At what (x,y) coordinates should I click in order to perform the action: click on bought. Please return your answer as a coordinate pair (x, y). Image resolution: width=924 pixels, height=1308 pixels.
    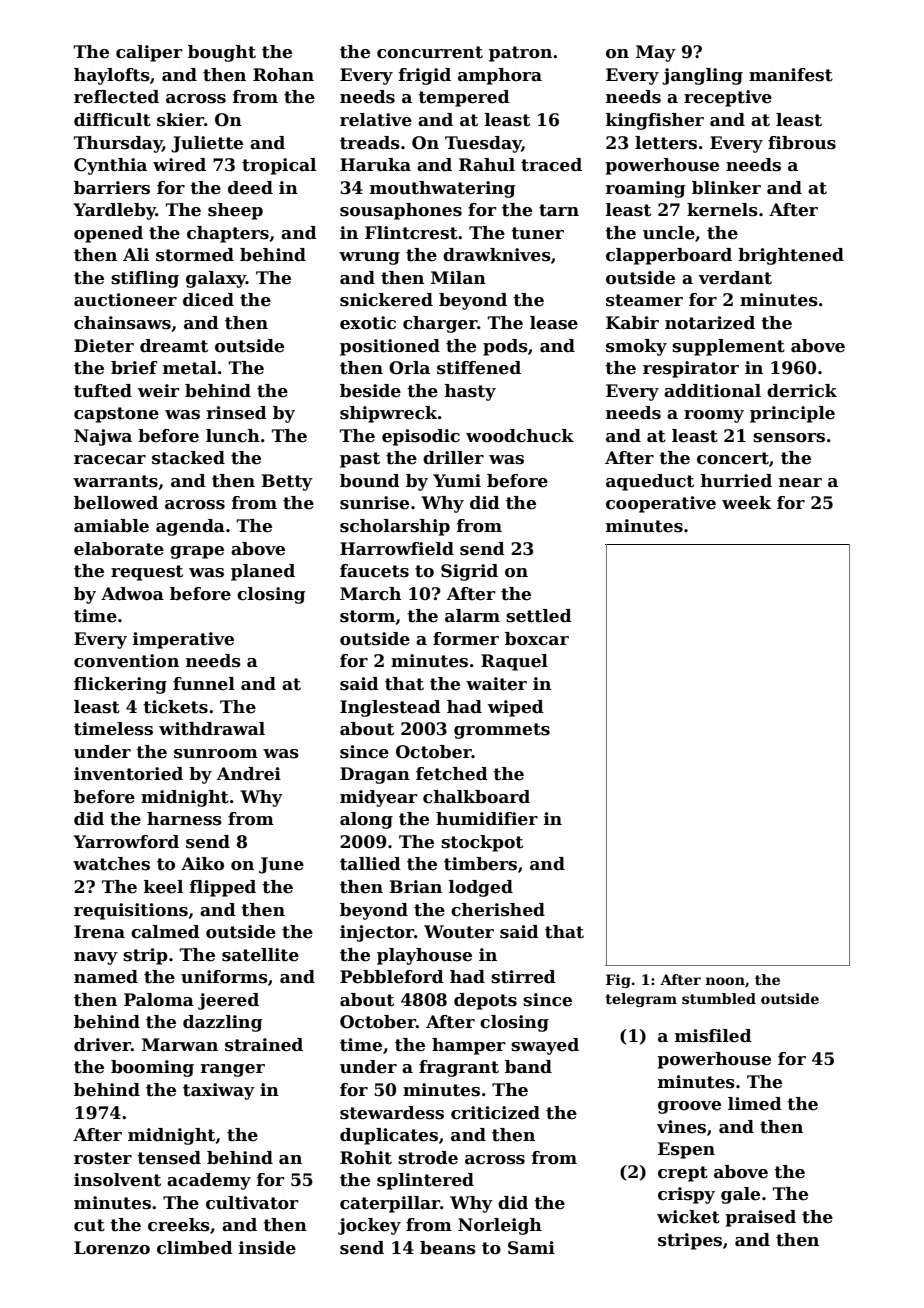
    Looking at the image, I should click on (222, 53).
